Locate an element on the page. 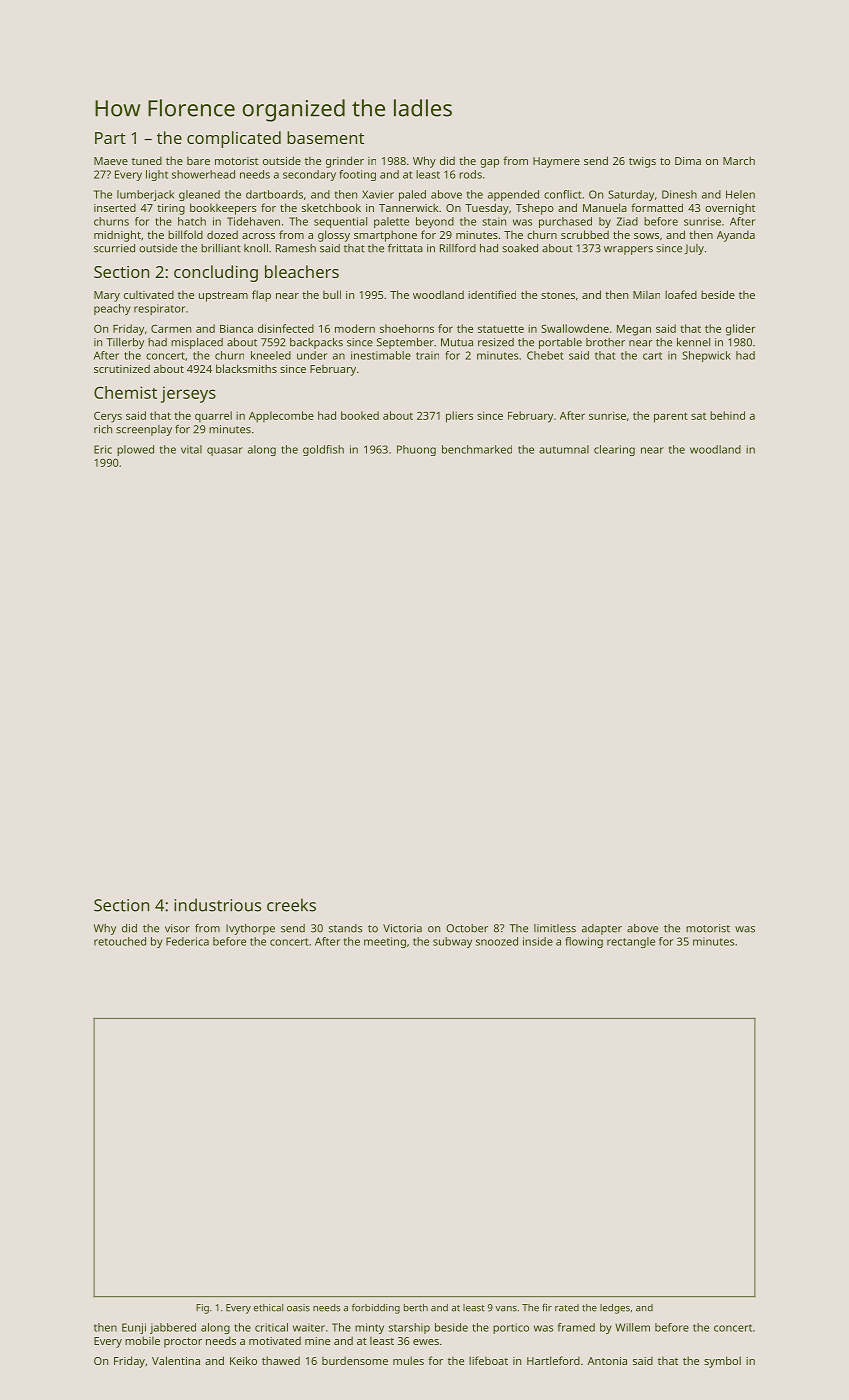  ledges is located at coordinates (615, 1309).
